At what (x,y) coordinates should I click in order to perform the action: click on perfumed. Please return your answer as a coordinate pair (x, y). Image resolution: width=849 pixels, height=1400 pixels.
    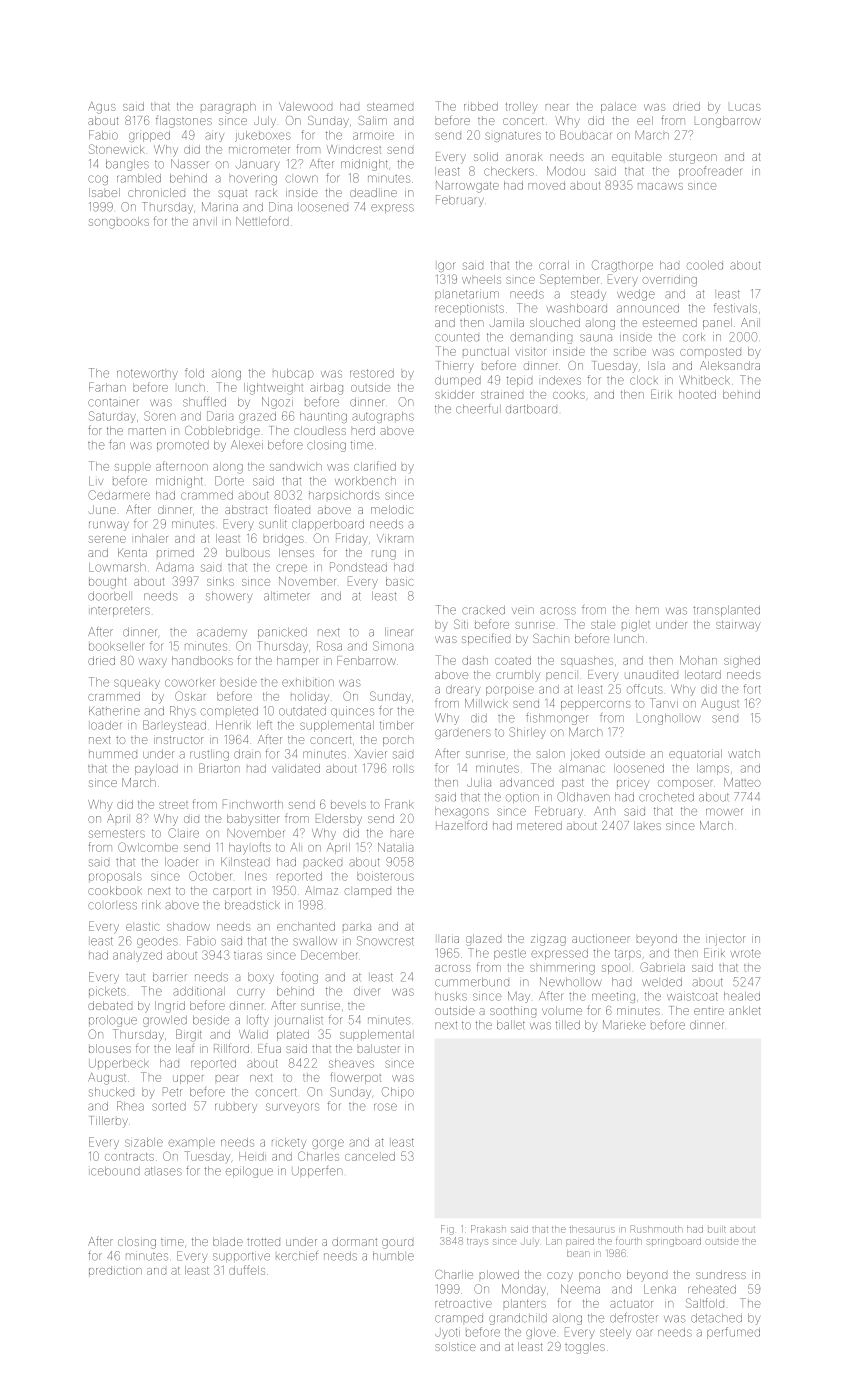
    Looking at the image, I should click on (733, 1333).
